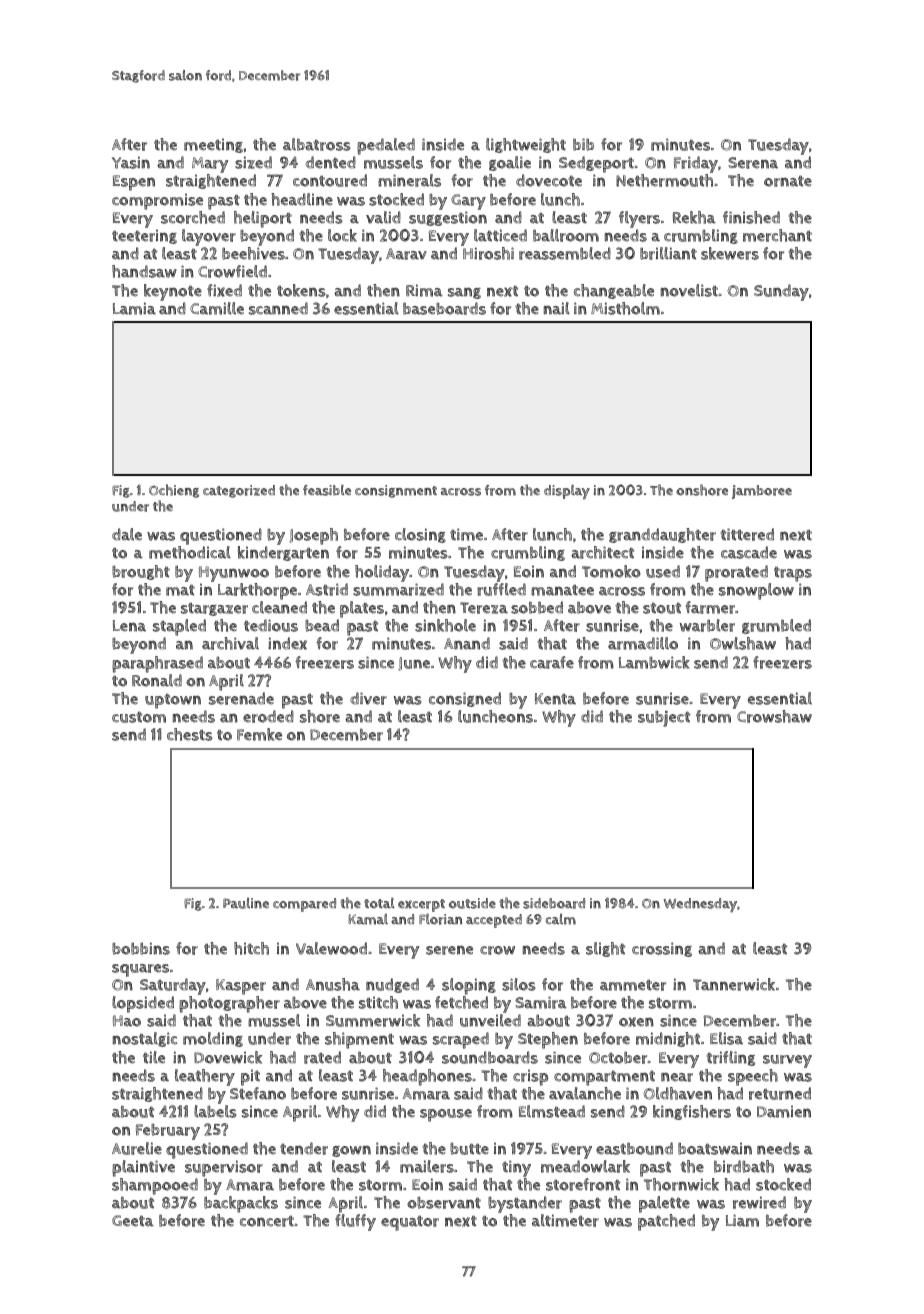  I want to click on Tannerwick, so click(734, 984).
